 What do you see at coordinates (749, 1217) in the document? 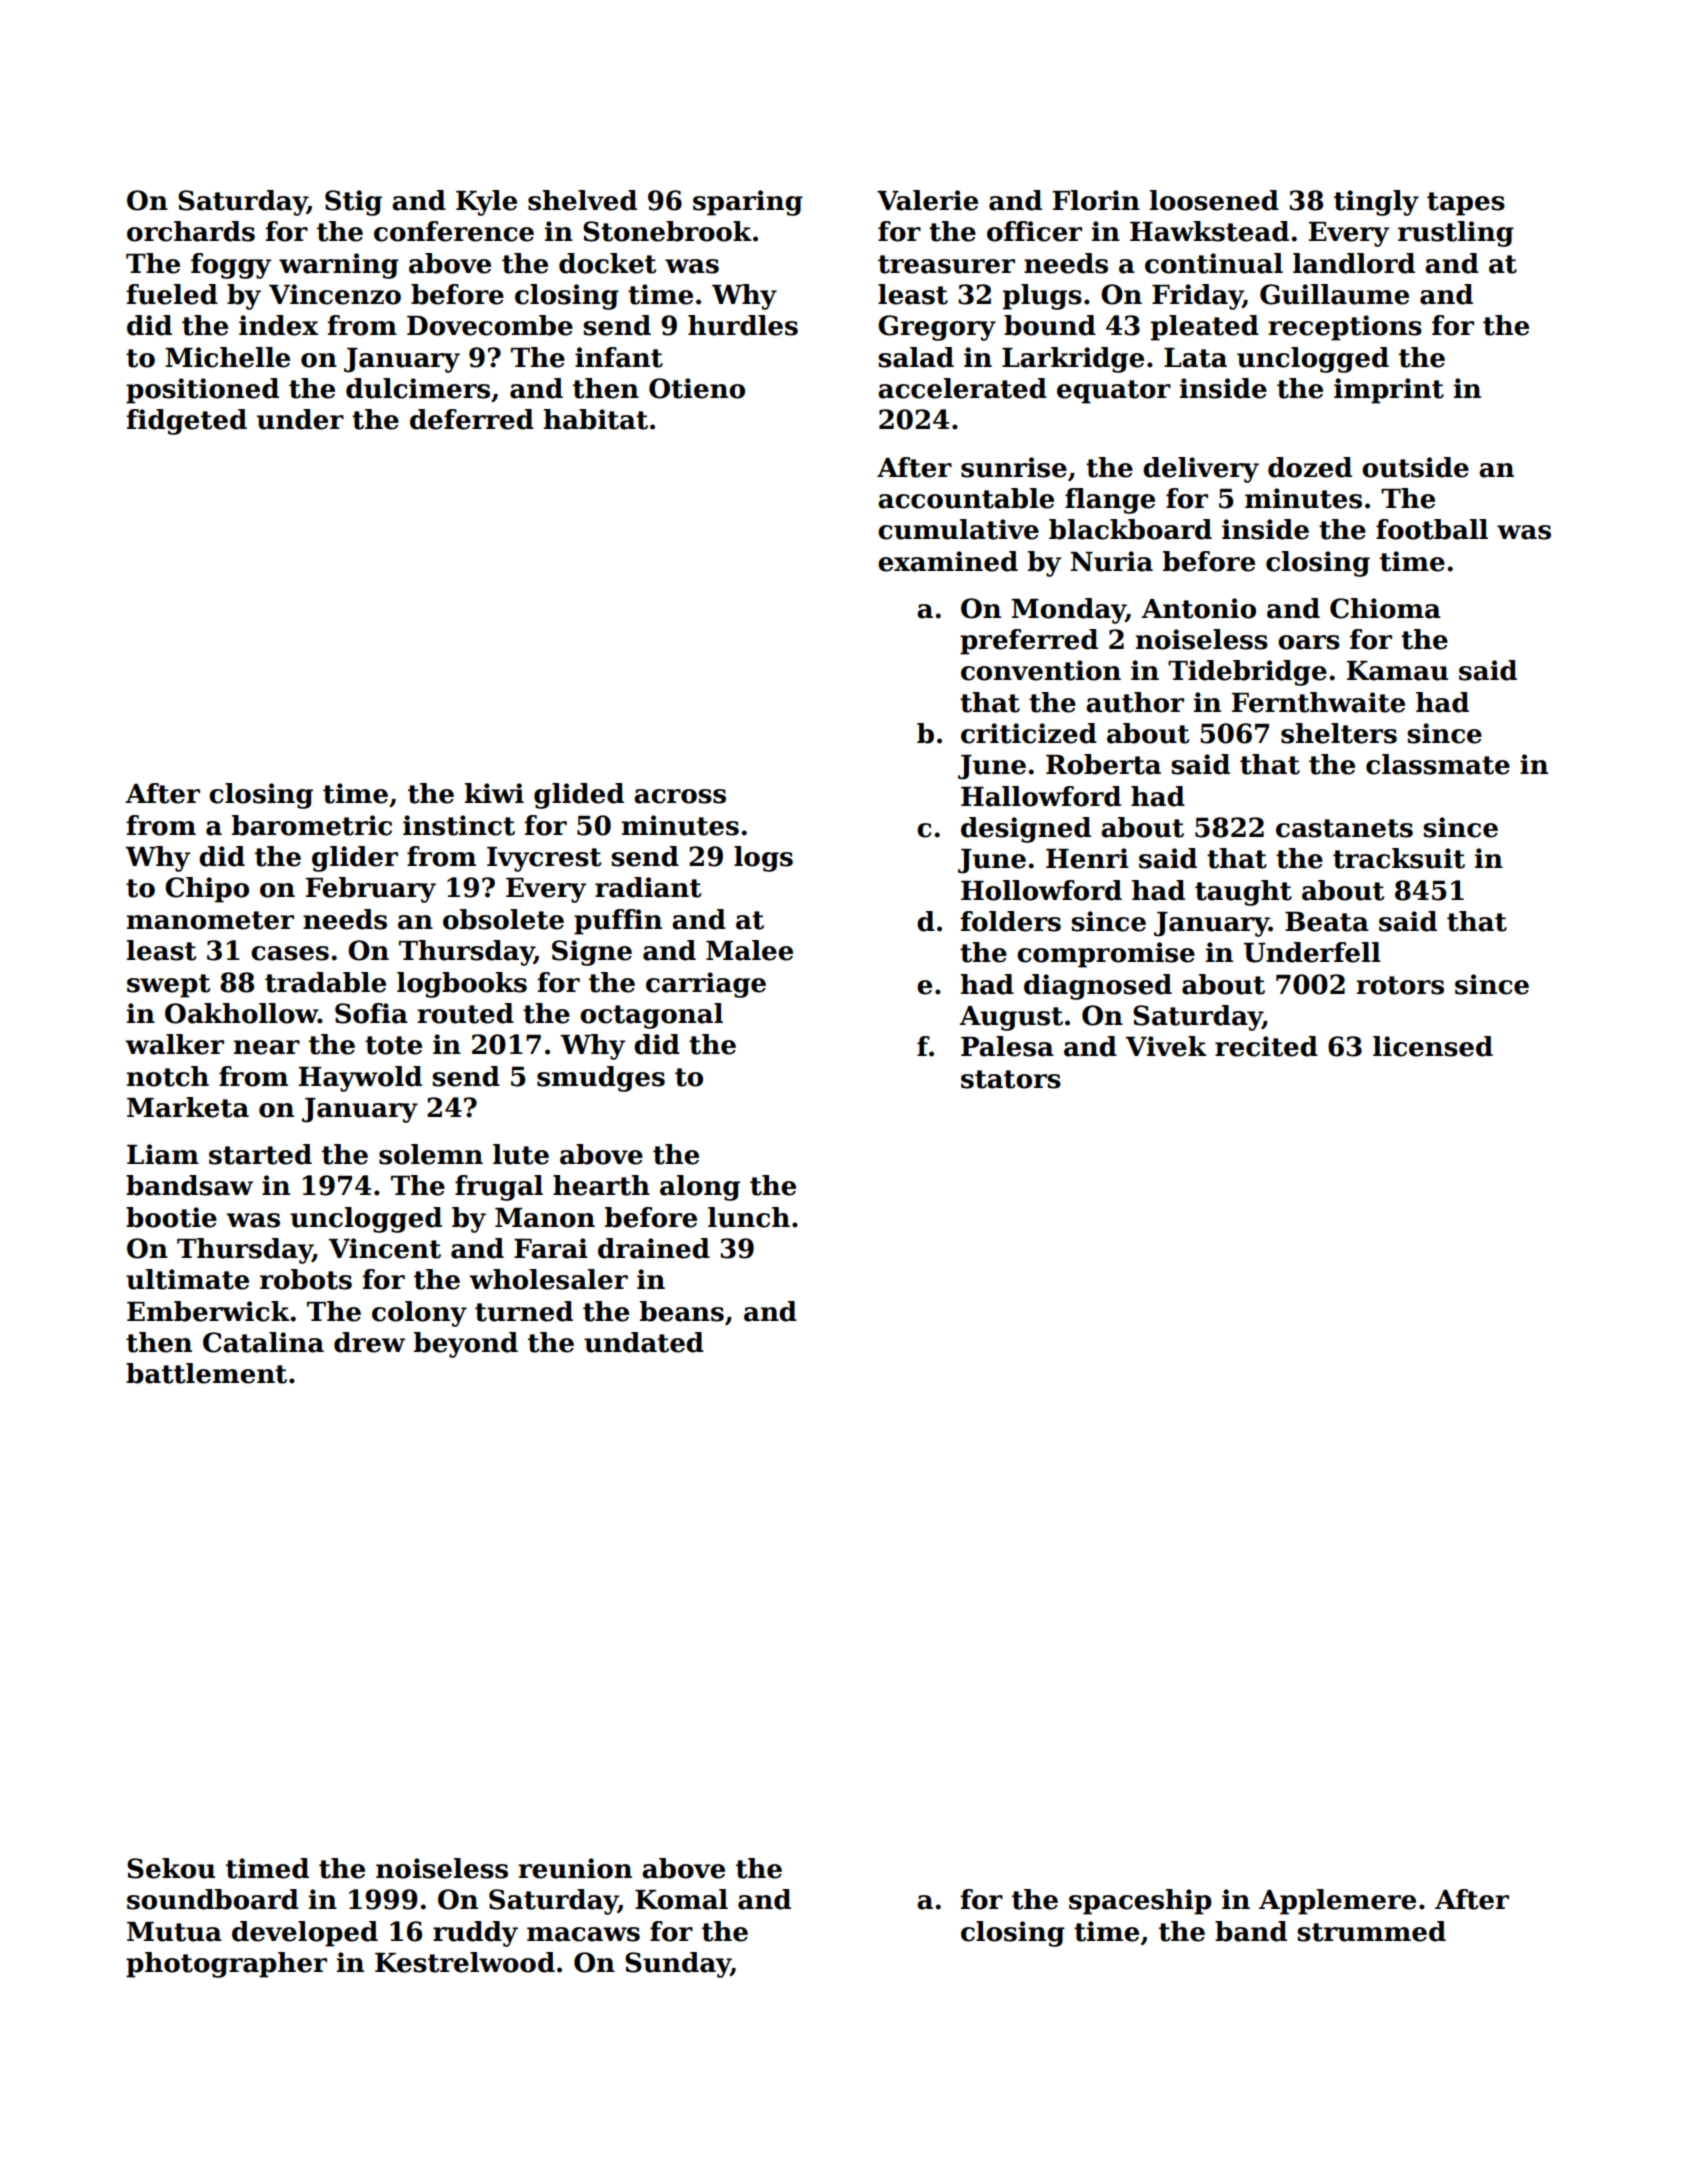
I see `lunch` at bounding box center [749, 1217].
